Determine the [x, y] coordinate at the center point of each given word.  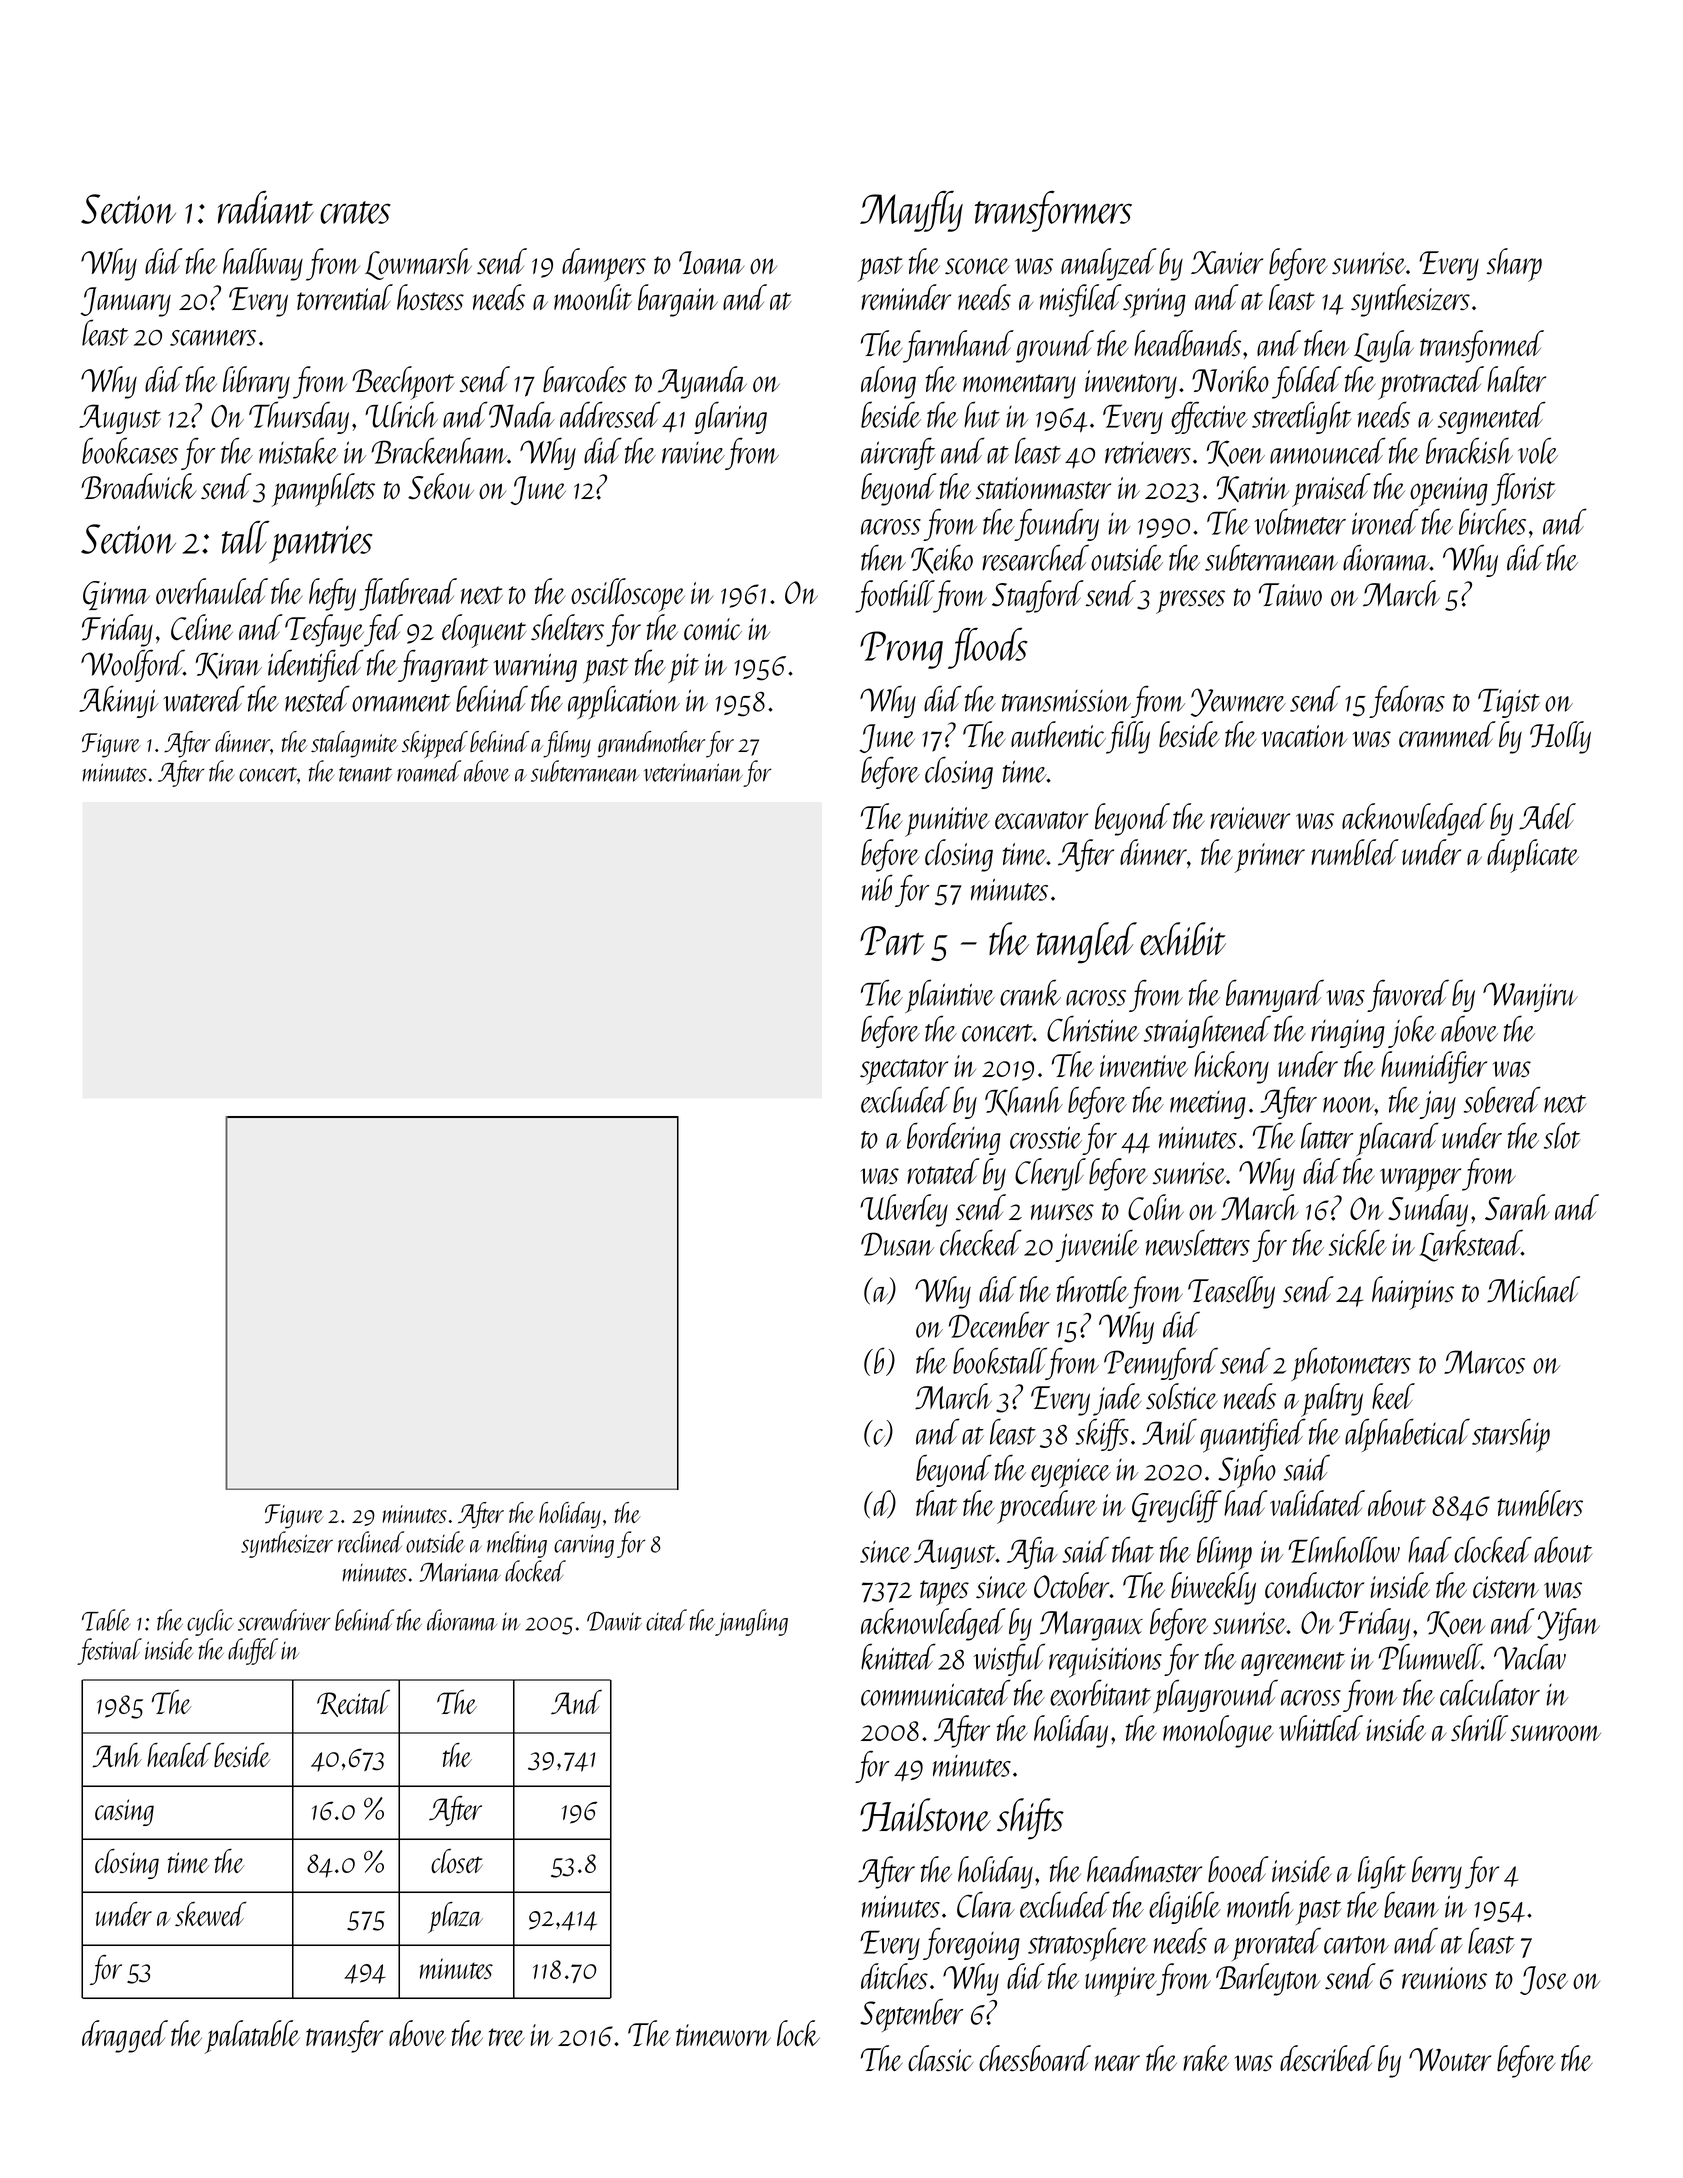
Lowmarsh [418, 264]
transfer [344, 2036]
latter [1327, 1135]
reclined [371, 1542]
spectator [904, 1072]
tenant [365, 774]
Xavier [1227, 262]
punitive [947, 822]
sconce [977, 266]
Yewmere [1238, 702]
